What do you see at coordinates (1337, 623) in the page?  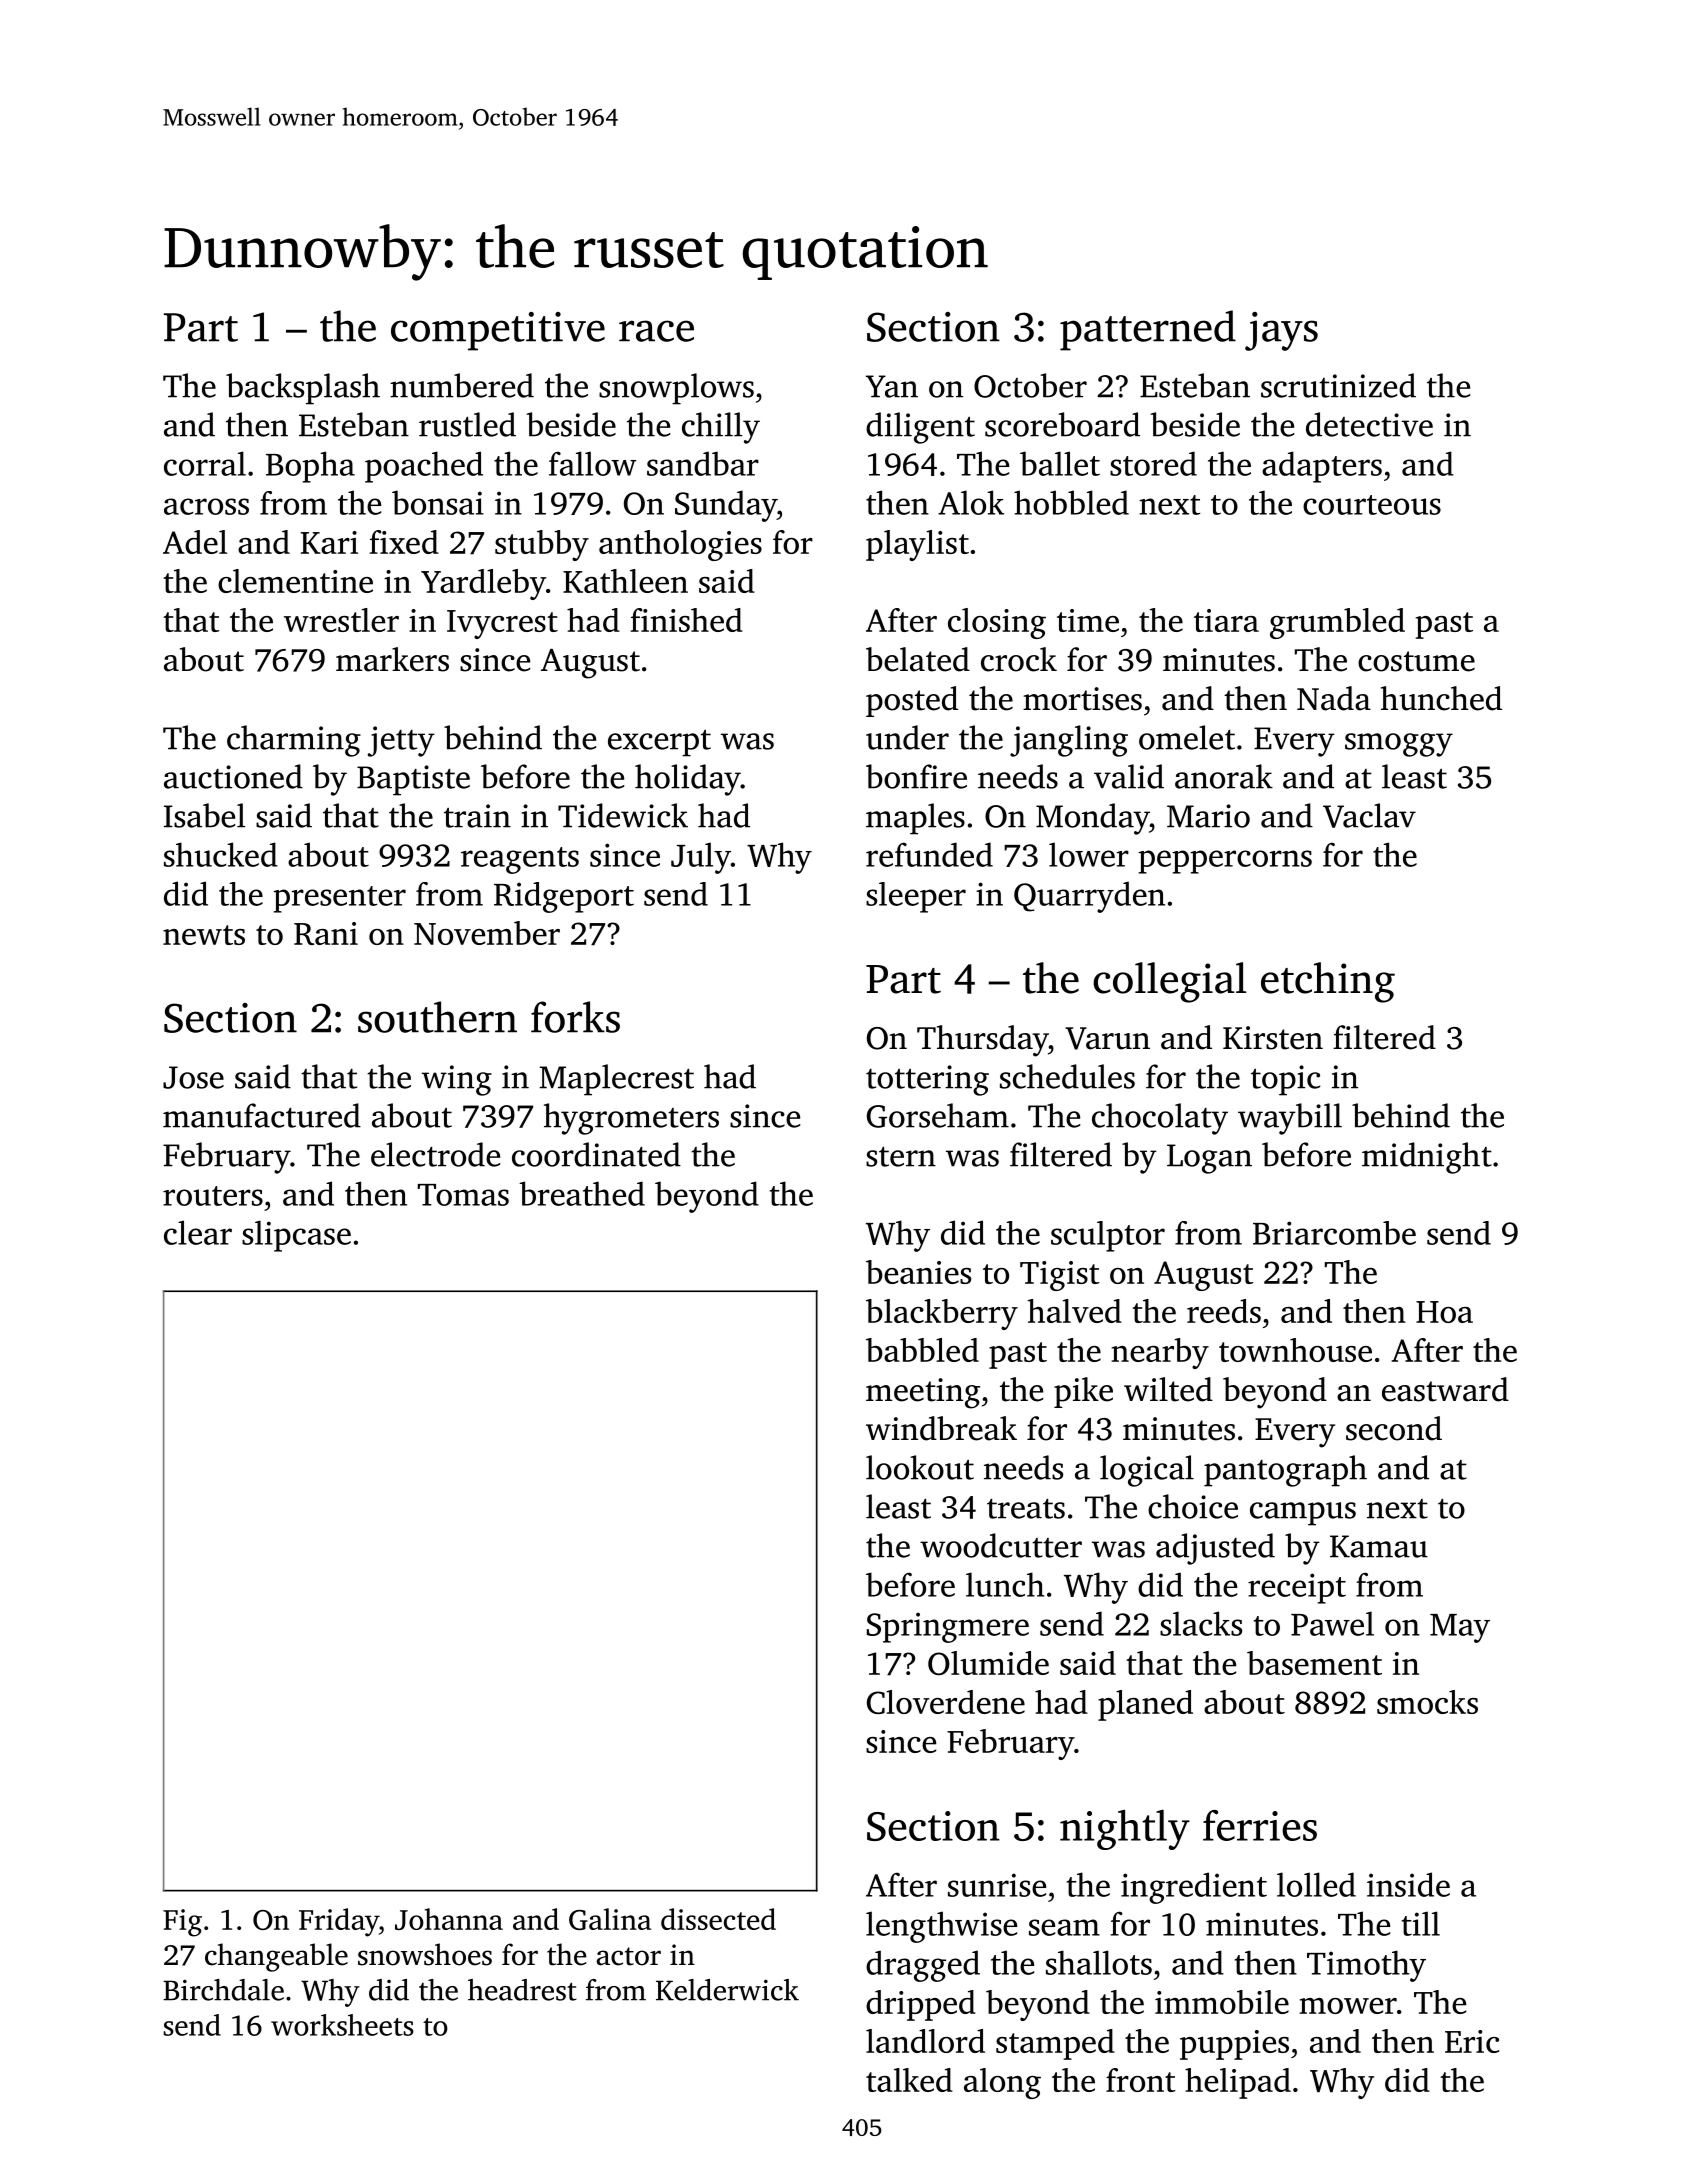 I see `grumbled` at bounding box center [1337, 623].
